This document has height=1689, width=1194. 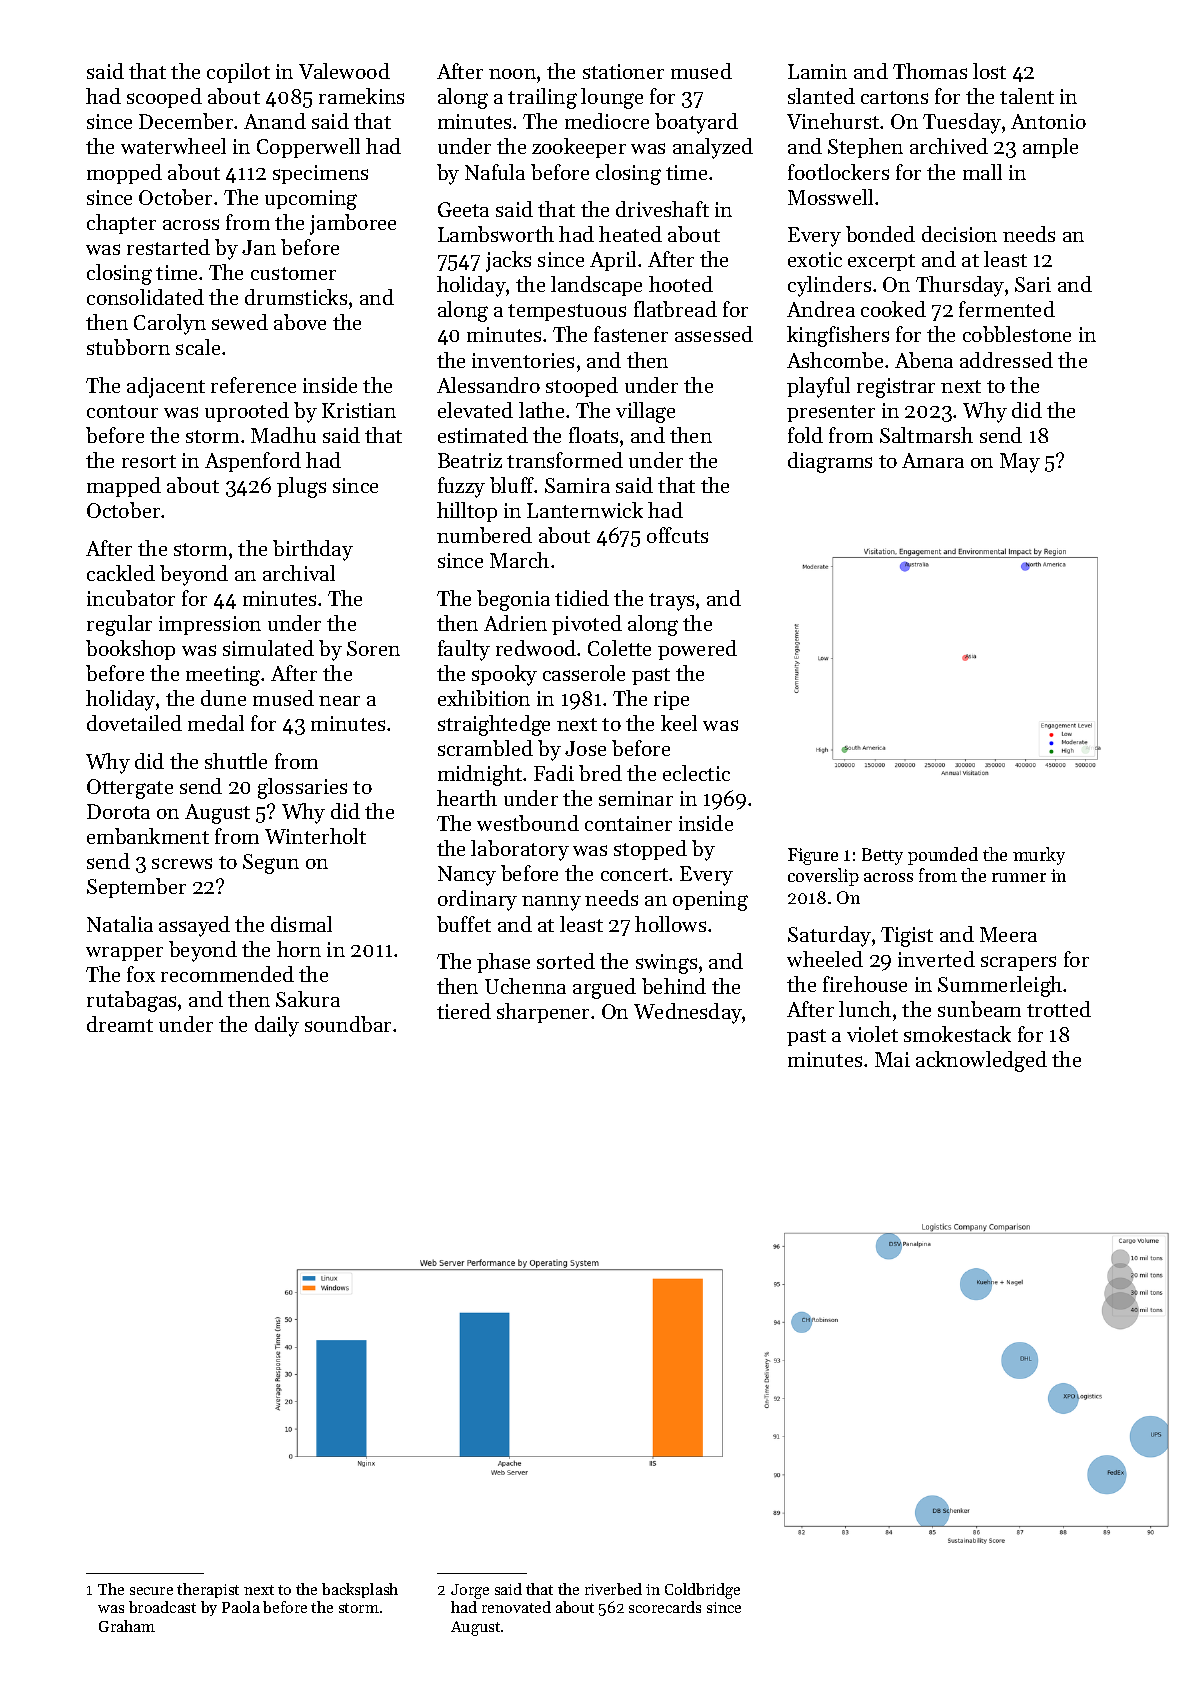 What do you see at coordinates (600, 773) in the document?
I see `bred` at bounding box center [600, 773].
